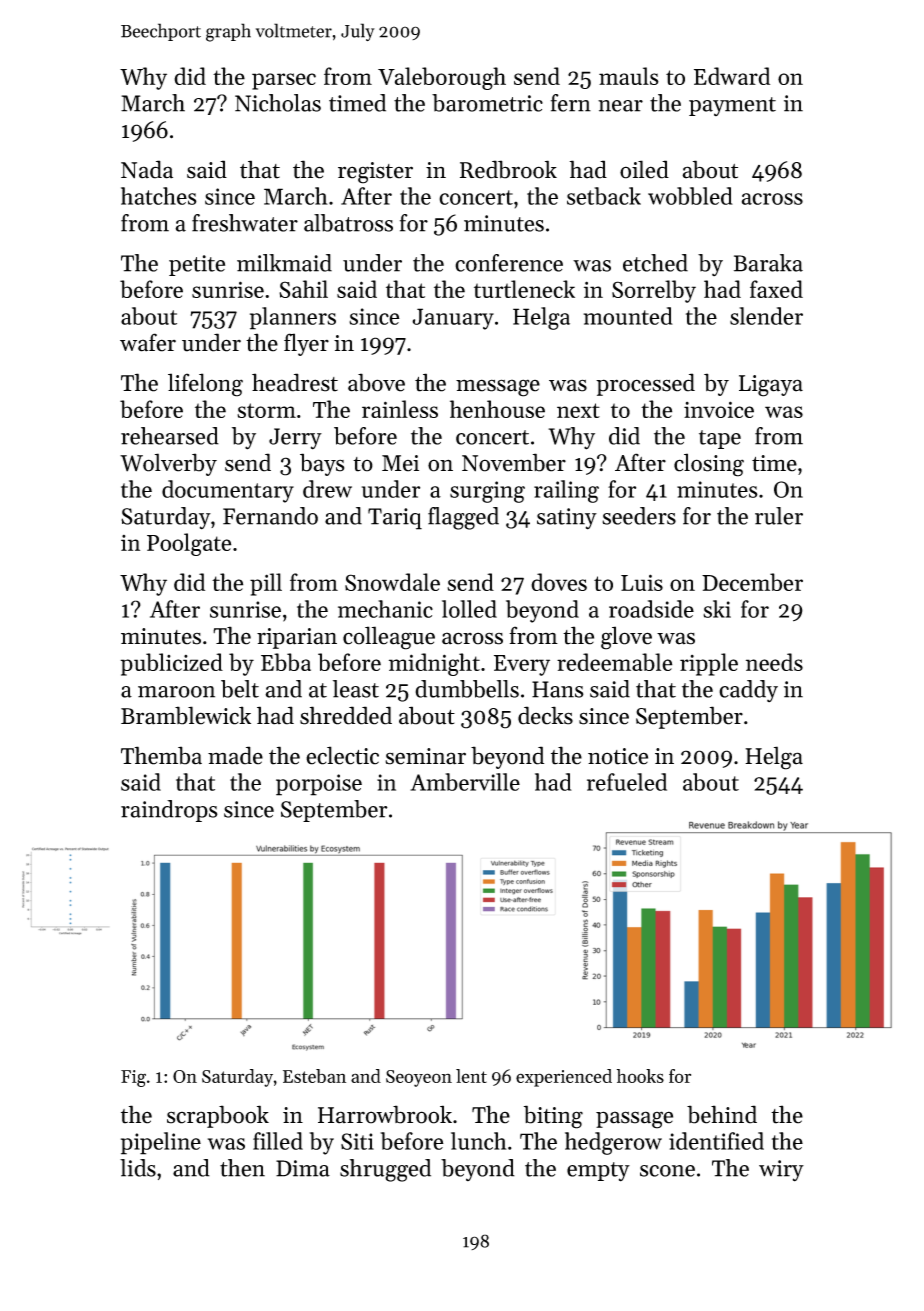  What do you see at coordinates (242, 1168) in the image?
I see `then` at bounding box center [242, 1168].
